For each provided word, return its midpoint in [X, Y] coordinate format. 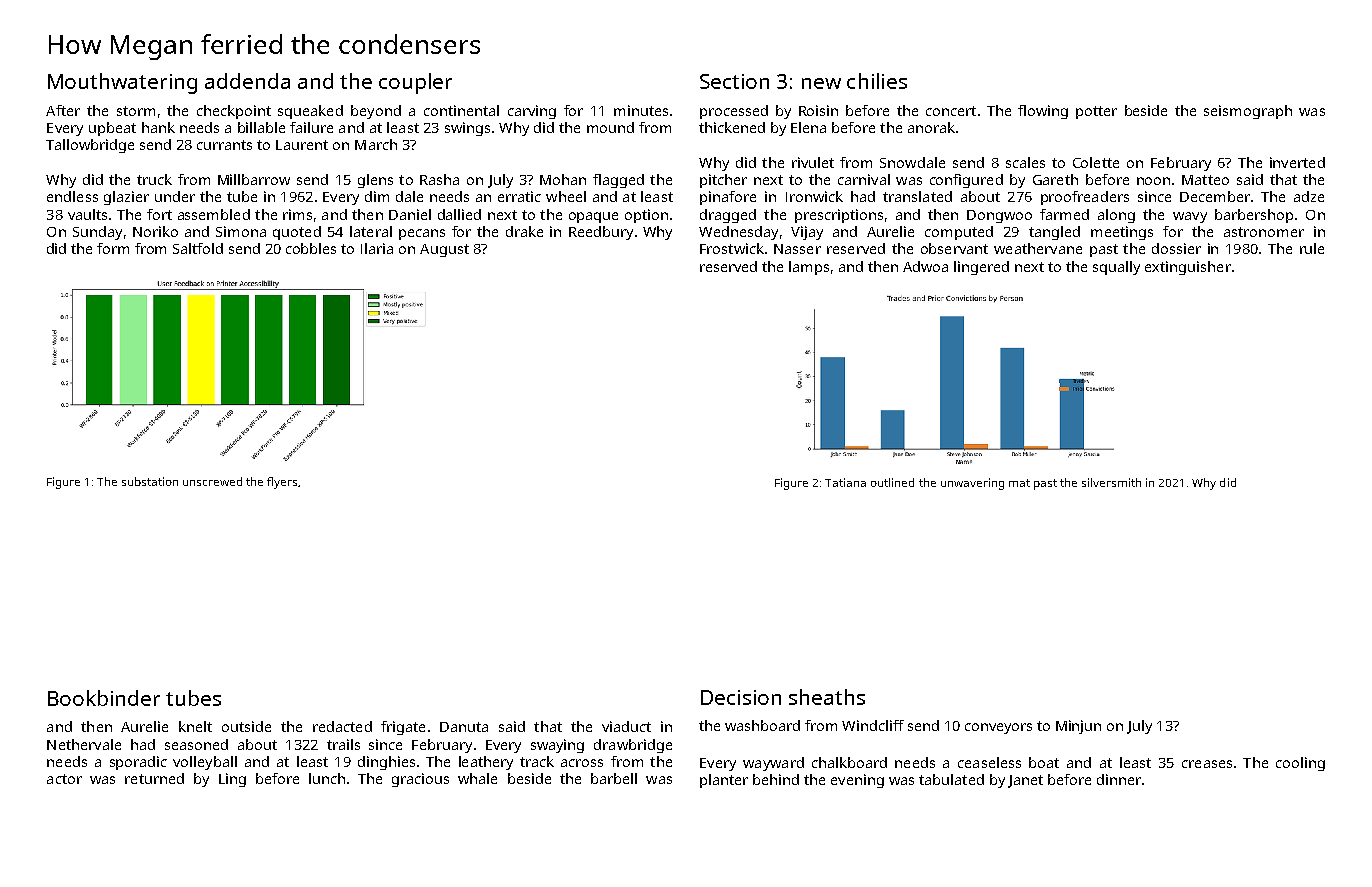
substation [150, 481]
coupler [415, 83]
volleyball [205, 763]
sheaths [827, 697]
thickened [732, 127]
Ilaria [377, 248]
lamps [809, 268]
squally [1116, 268]
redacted [342, 726]
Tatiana [845, 482]
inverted [1297, 162]
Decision [741, 697]
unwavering [972, 484]
